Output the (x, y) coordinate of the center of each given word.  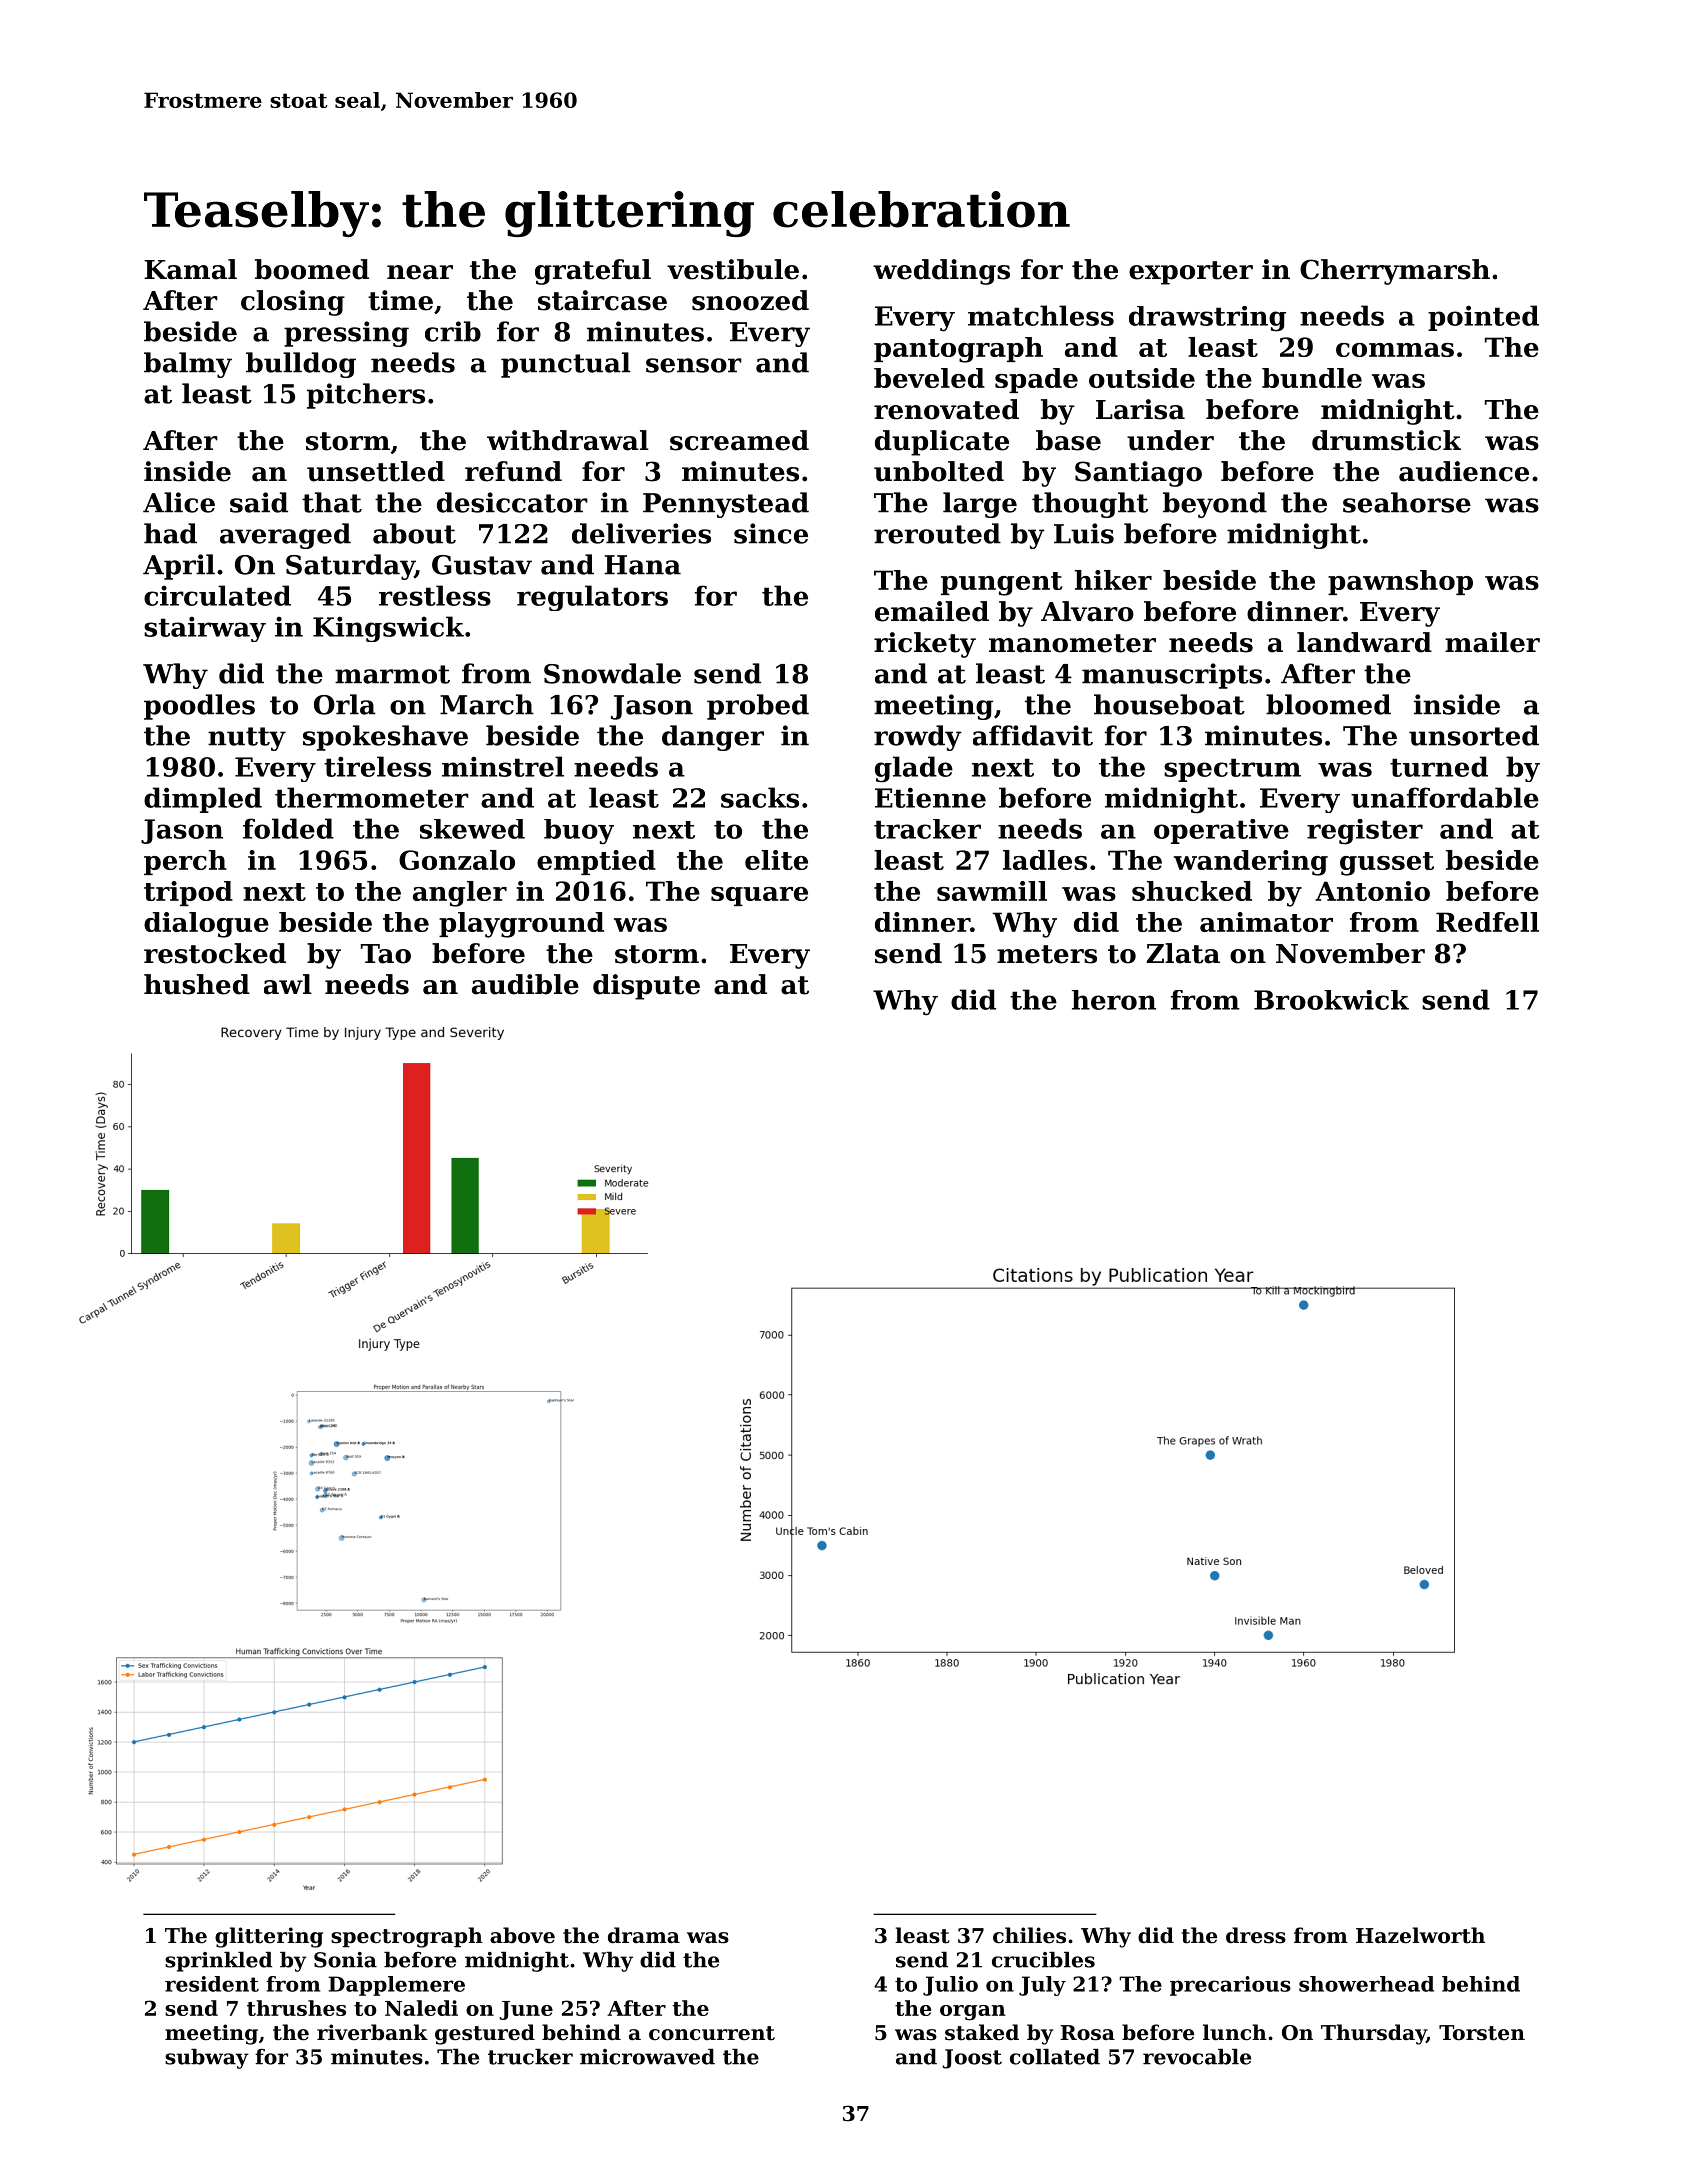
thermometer (372, 797)
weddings (941, 272)
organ (973, 2013)
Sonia (345, 1960)
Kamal (190, 269)
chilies (1029, 1935)
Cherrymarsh (1395, 272)
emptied (596, 862)
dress (1256, 1935)
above (522, 1935)
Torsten (1482, 2033)
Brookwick (1331, 1000)
